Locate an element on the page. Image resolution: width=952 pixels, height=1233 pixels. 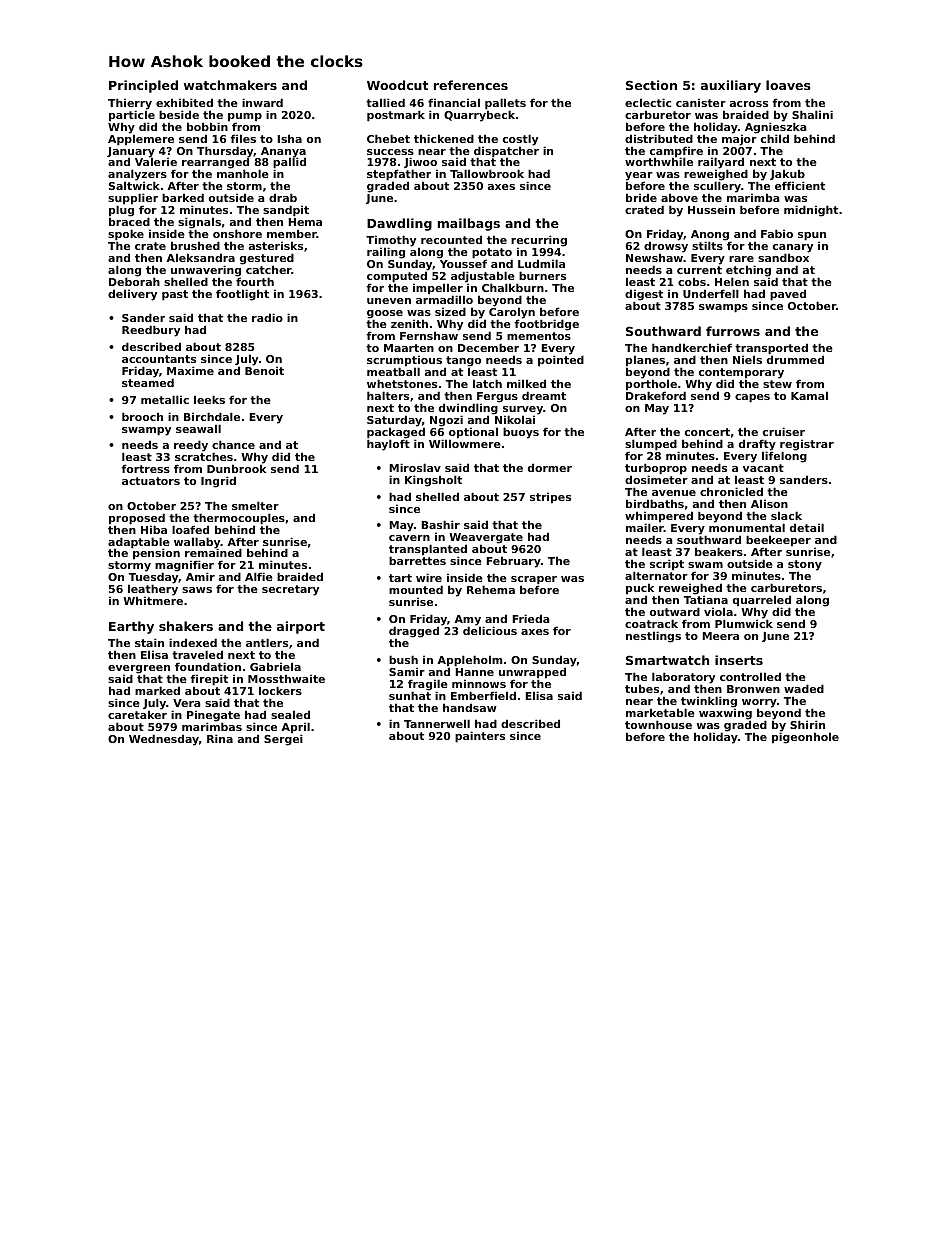
hayloft is located at coordinates (388, 445).
